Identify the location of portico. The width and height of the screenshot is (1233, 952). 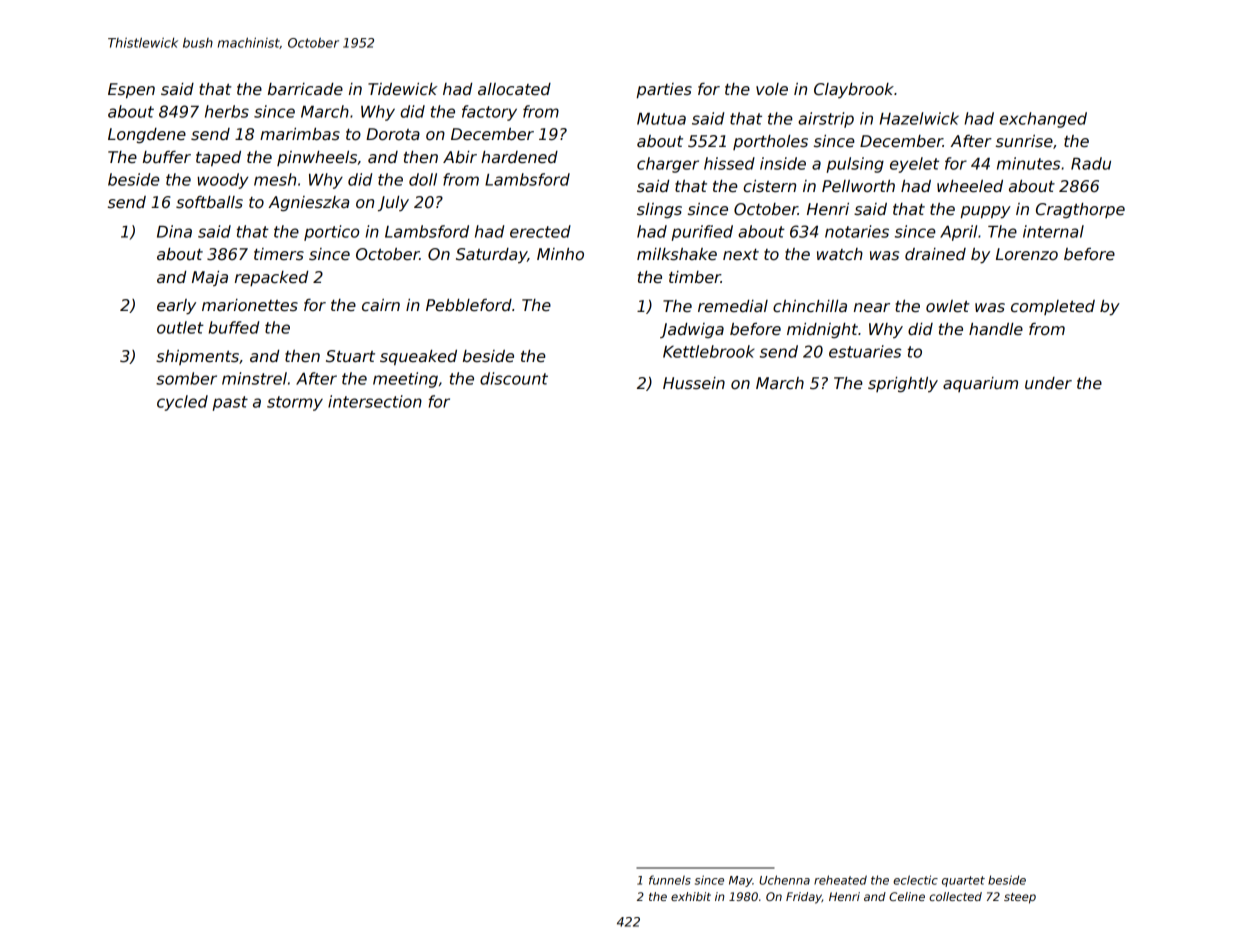
(331, 233).
